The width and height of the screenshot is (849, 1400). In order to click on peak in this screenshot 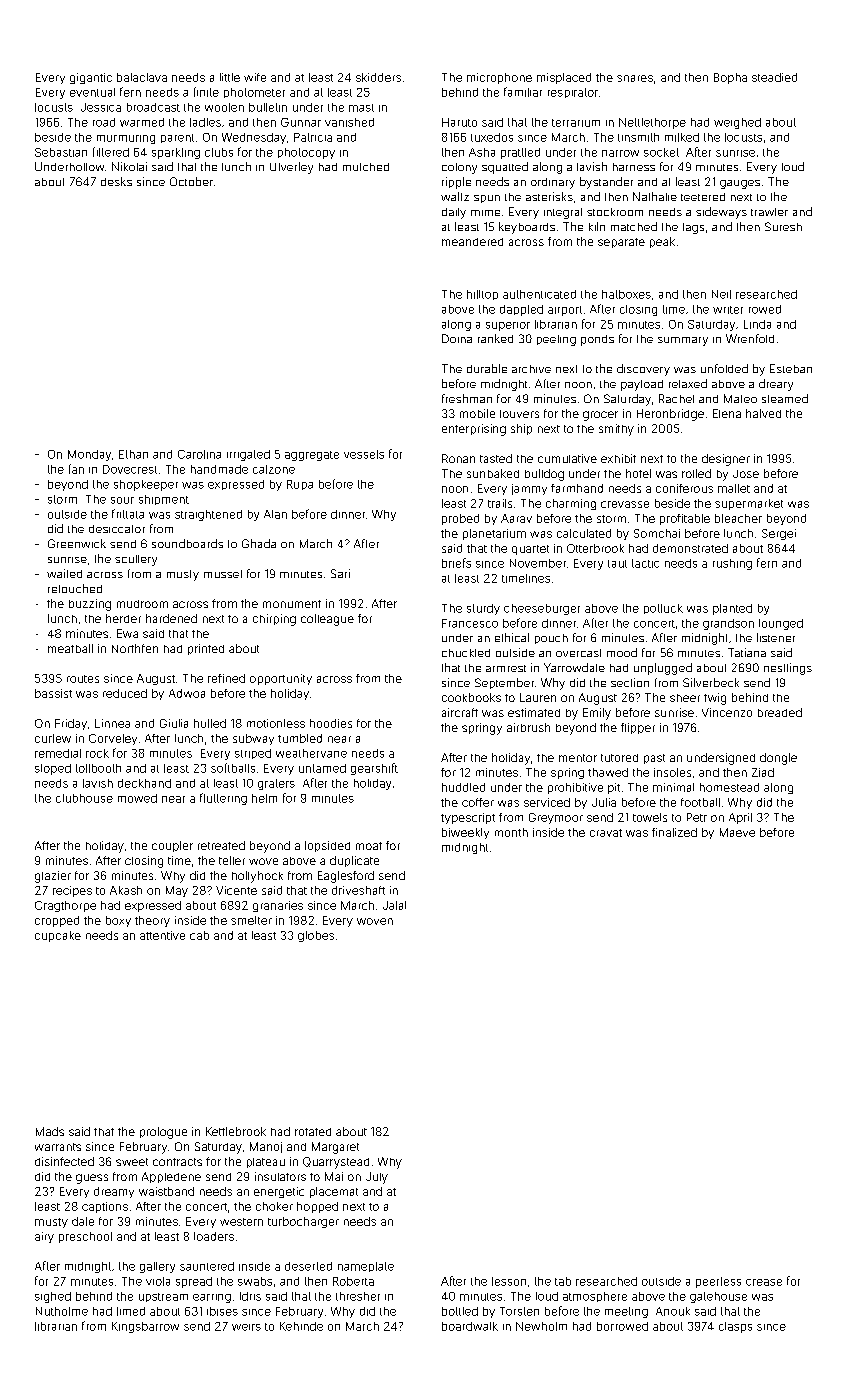, I will do `click(662, 242)`.
